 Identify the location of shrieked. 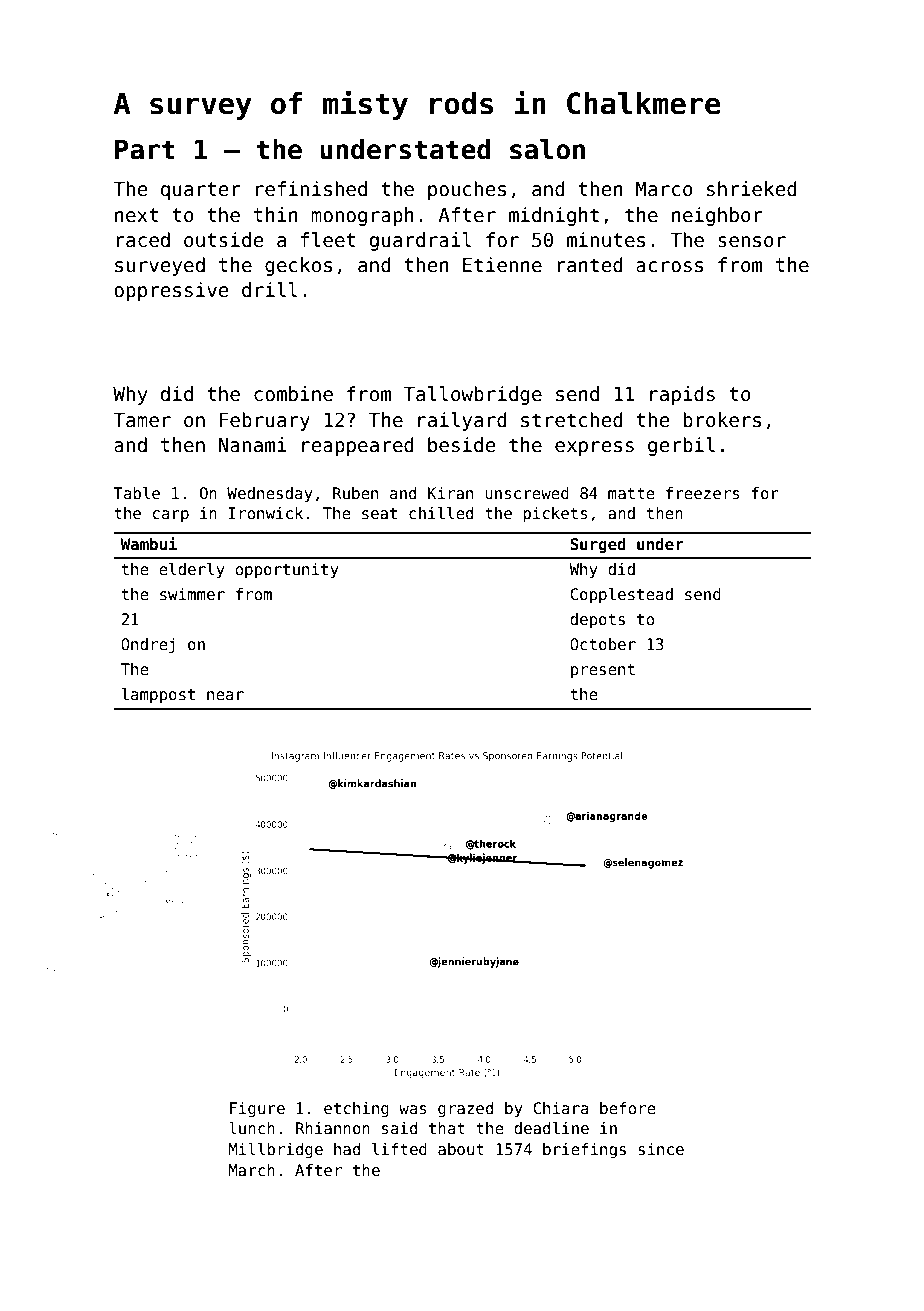
(751, 189).
